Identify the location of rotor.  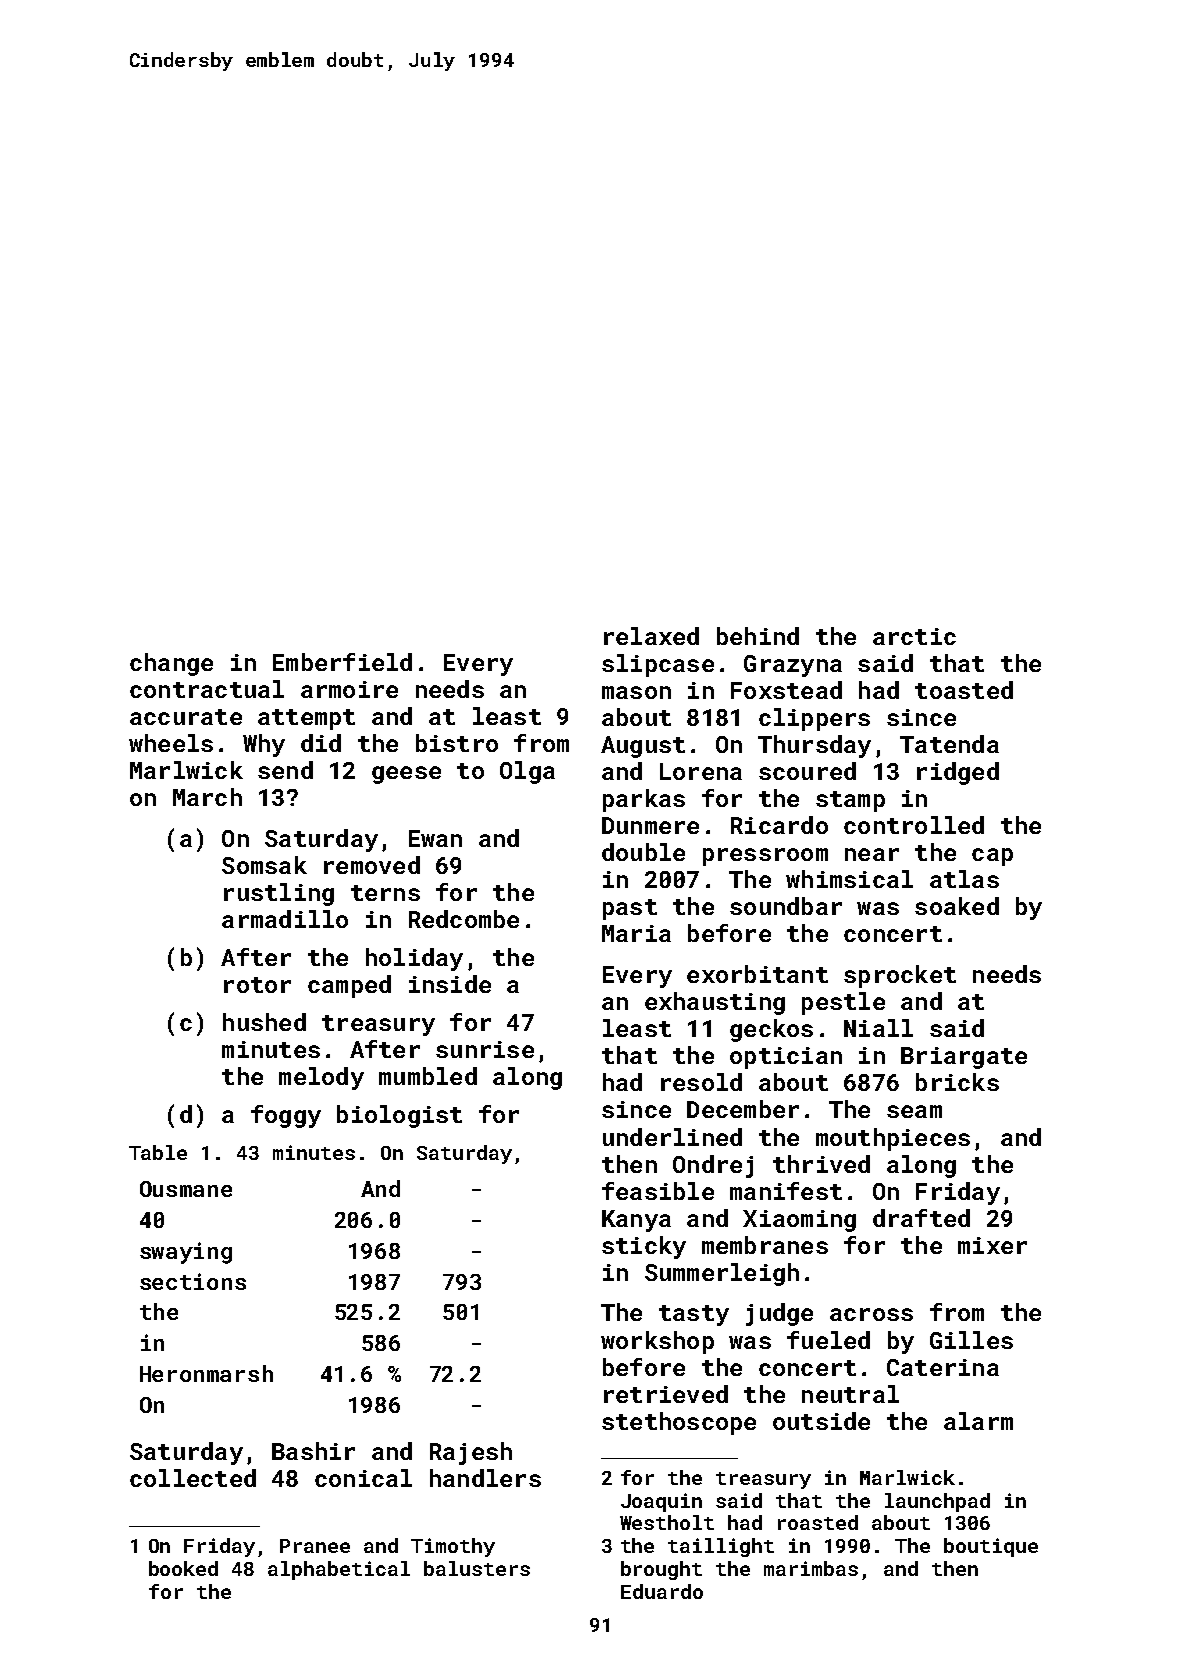
(257, 985).
